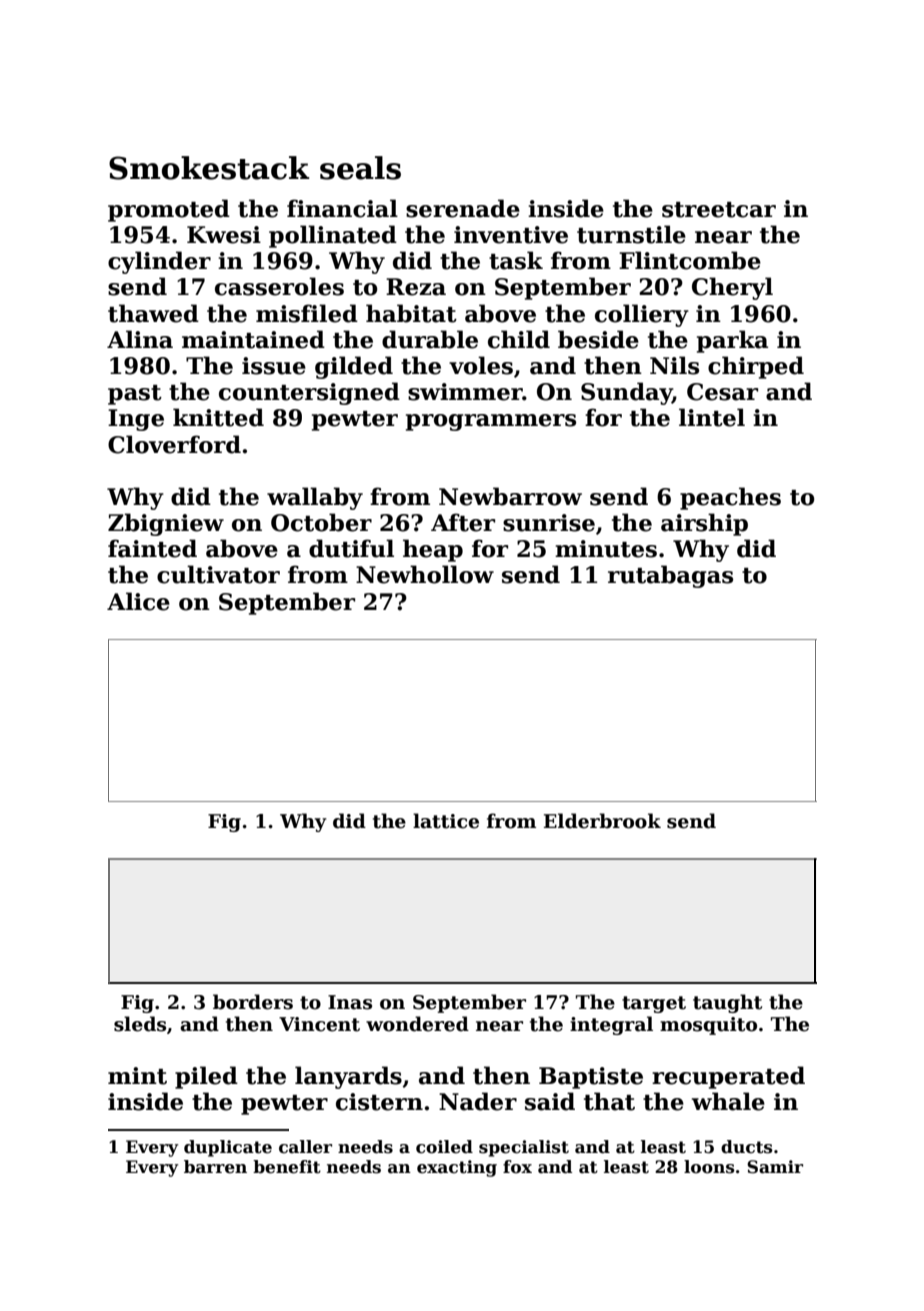 This page has width=924, height=1311. What do you see at coordinates (140, 339) in the page?
I see `Alina` at bounding box center [140, 339].
